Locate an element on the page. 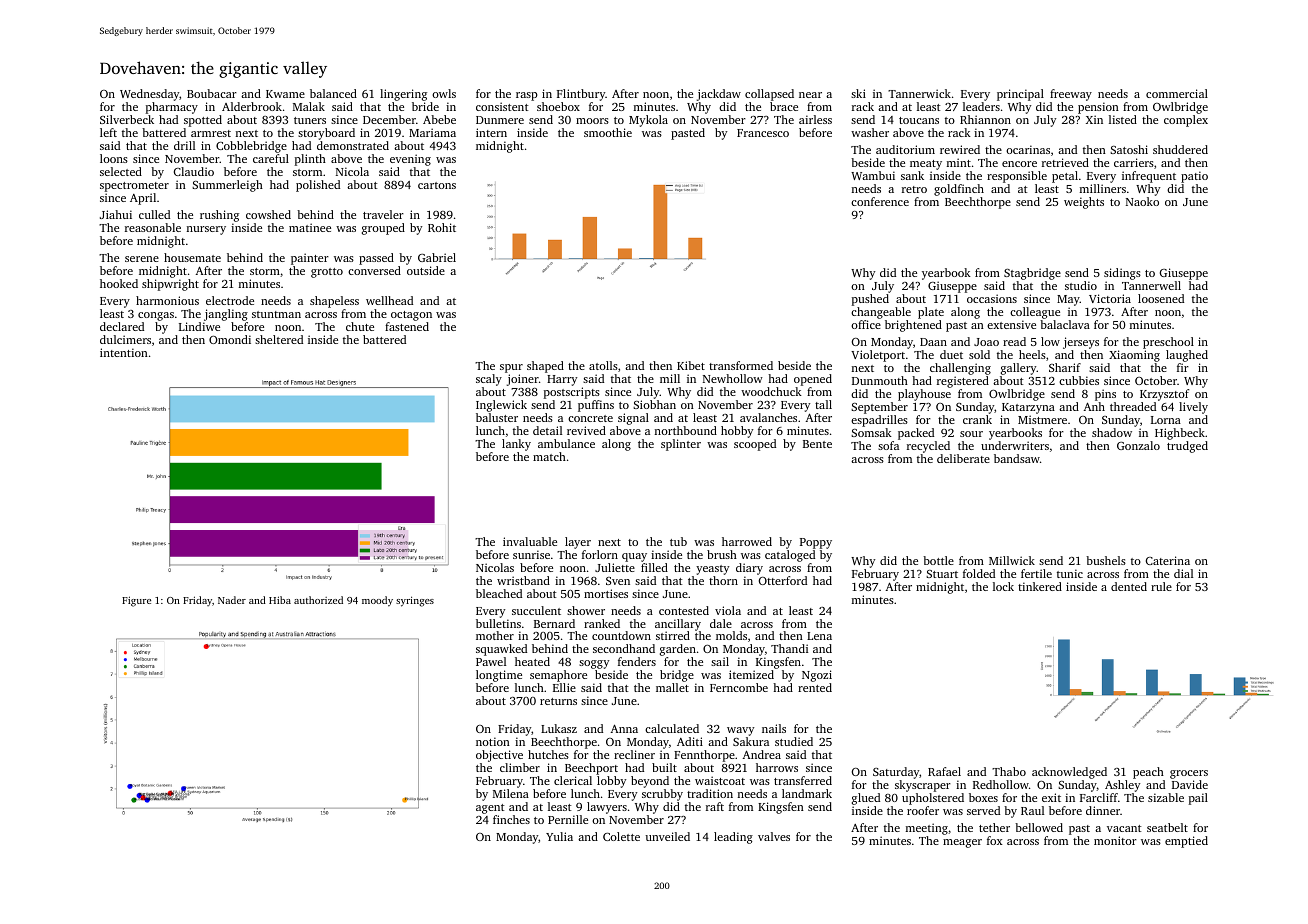 This document has height=924, width=1308. Pawel is located at coordinates (491, 661).
